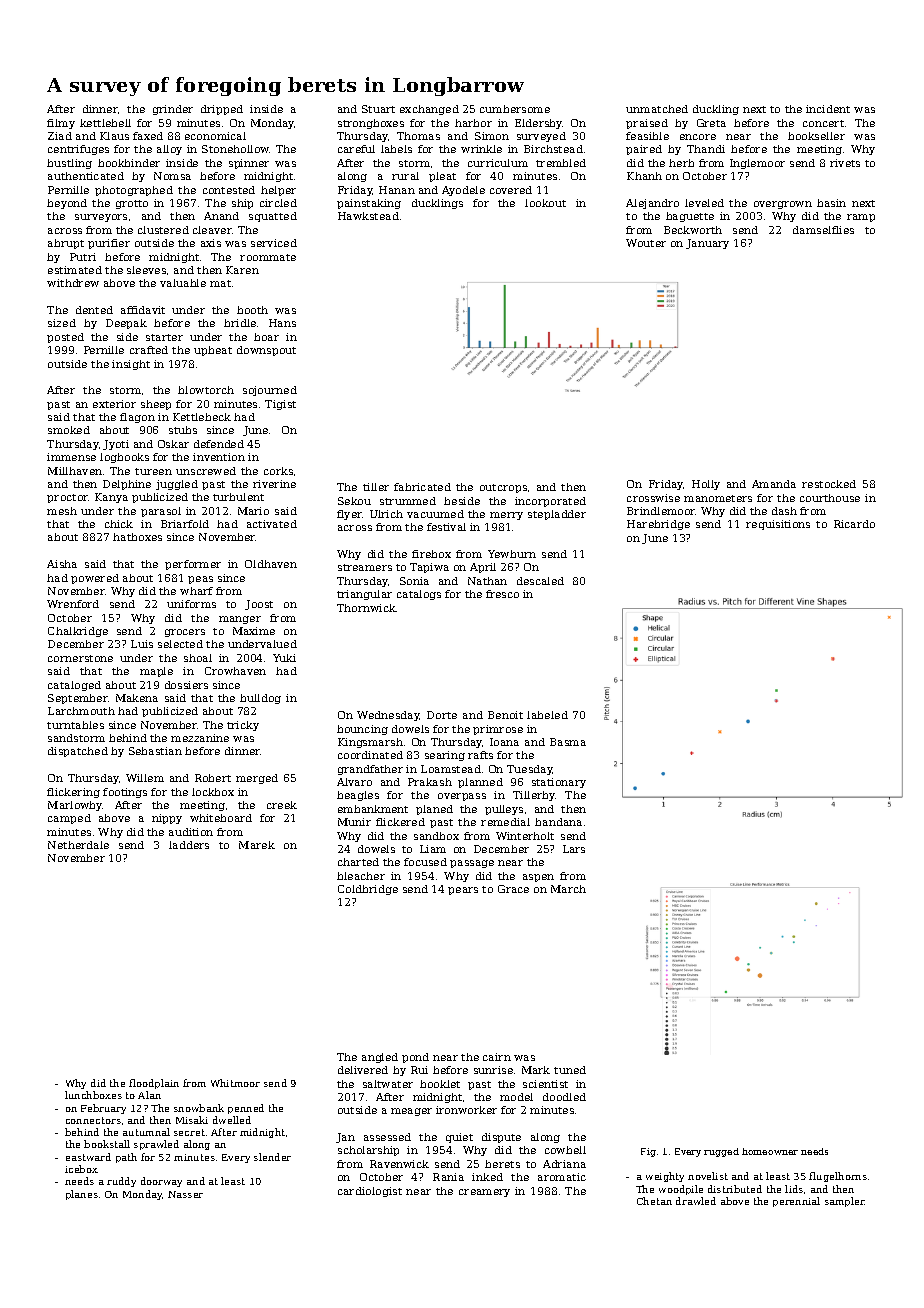 The height and width of the screenshot is (1308, 924). What do you see at coordinates (82, 1195) in the screenshot?
I see `planes` at bounding box center [82, 1195].
